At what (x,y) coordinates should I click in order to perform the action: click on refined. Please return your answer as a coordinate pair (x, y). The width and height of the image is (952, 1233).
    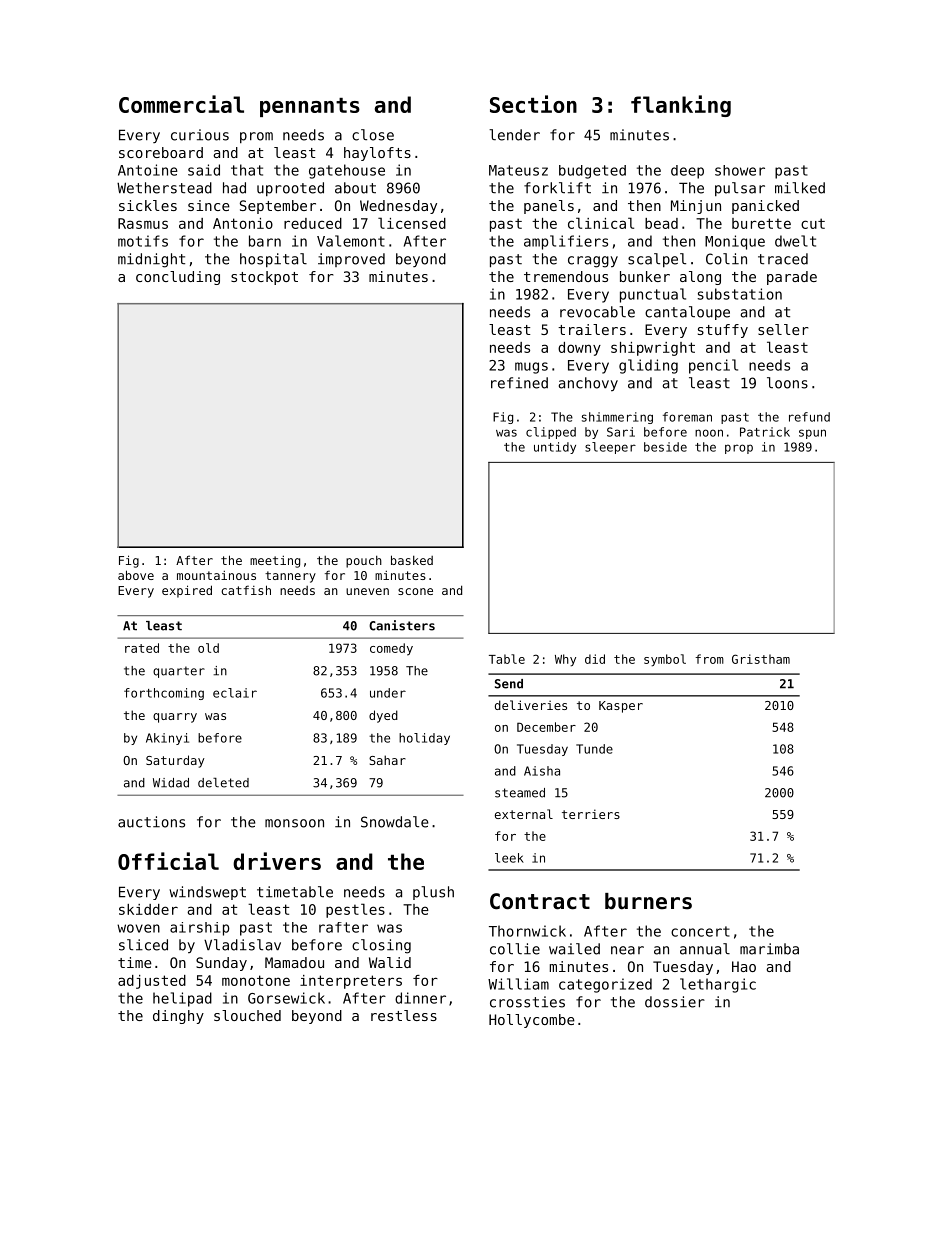
    Looking at the image, I should click on (519, 383).
